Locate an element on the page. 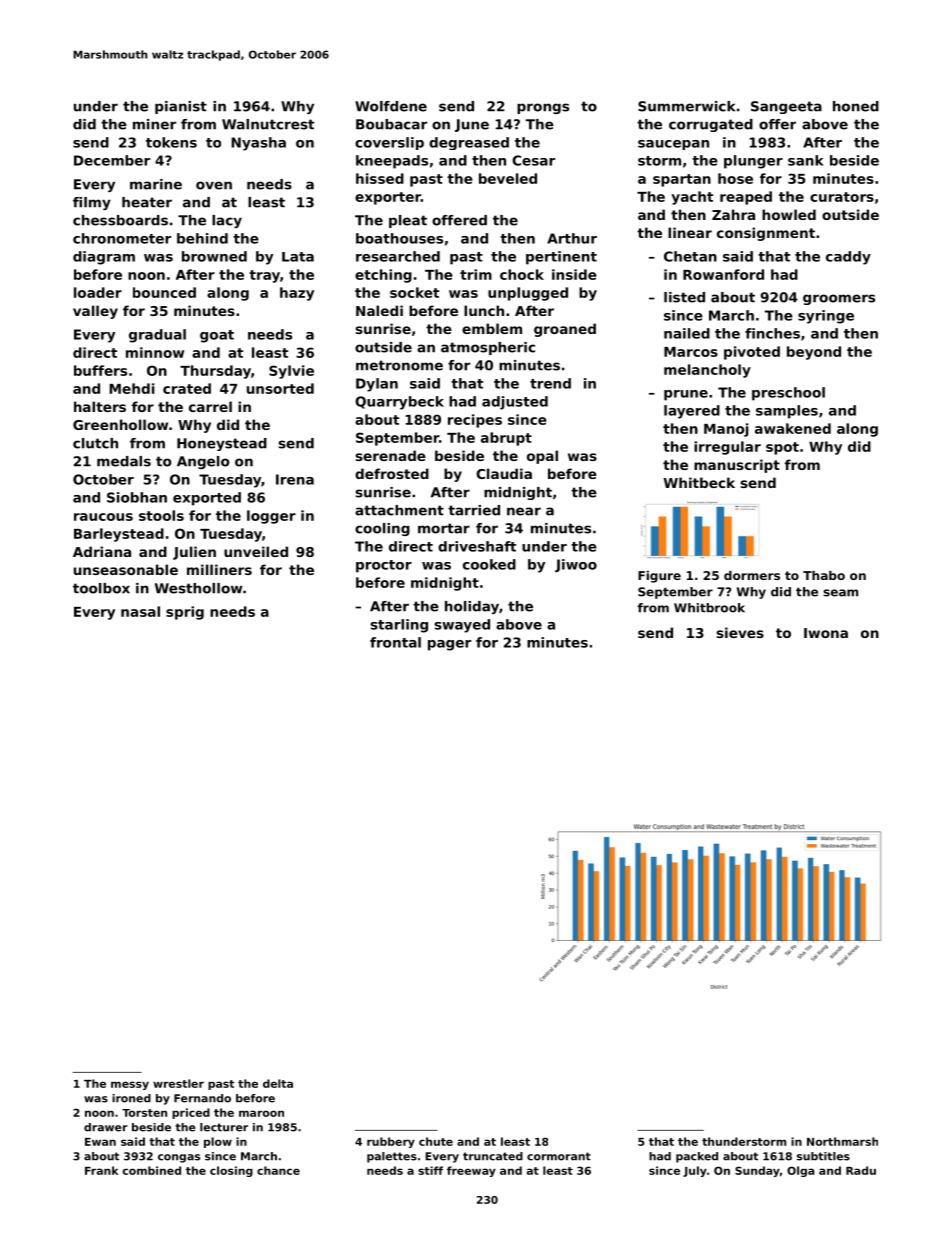  Wolfdene is located at coordinates (391, 106).
